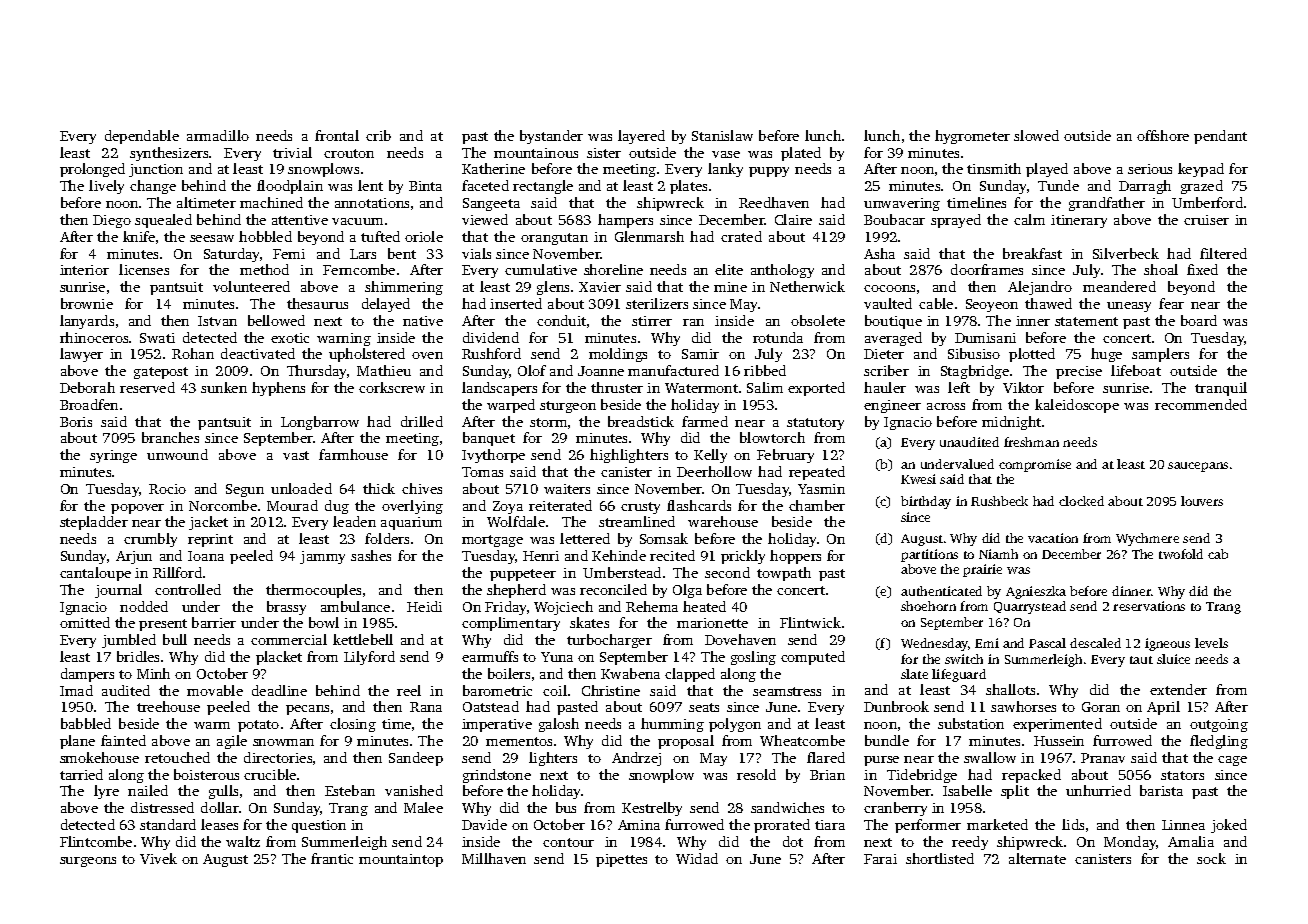 The height and width of the document is (924, 1308). What do you see at coordinates (208, 523) in the document?
I see `jacket` at bounding box center [208, 523].
